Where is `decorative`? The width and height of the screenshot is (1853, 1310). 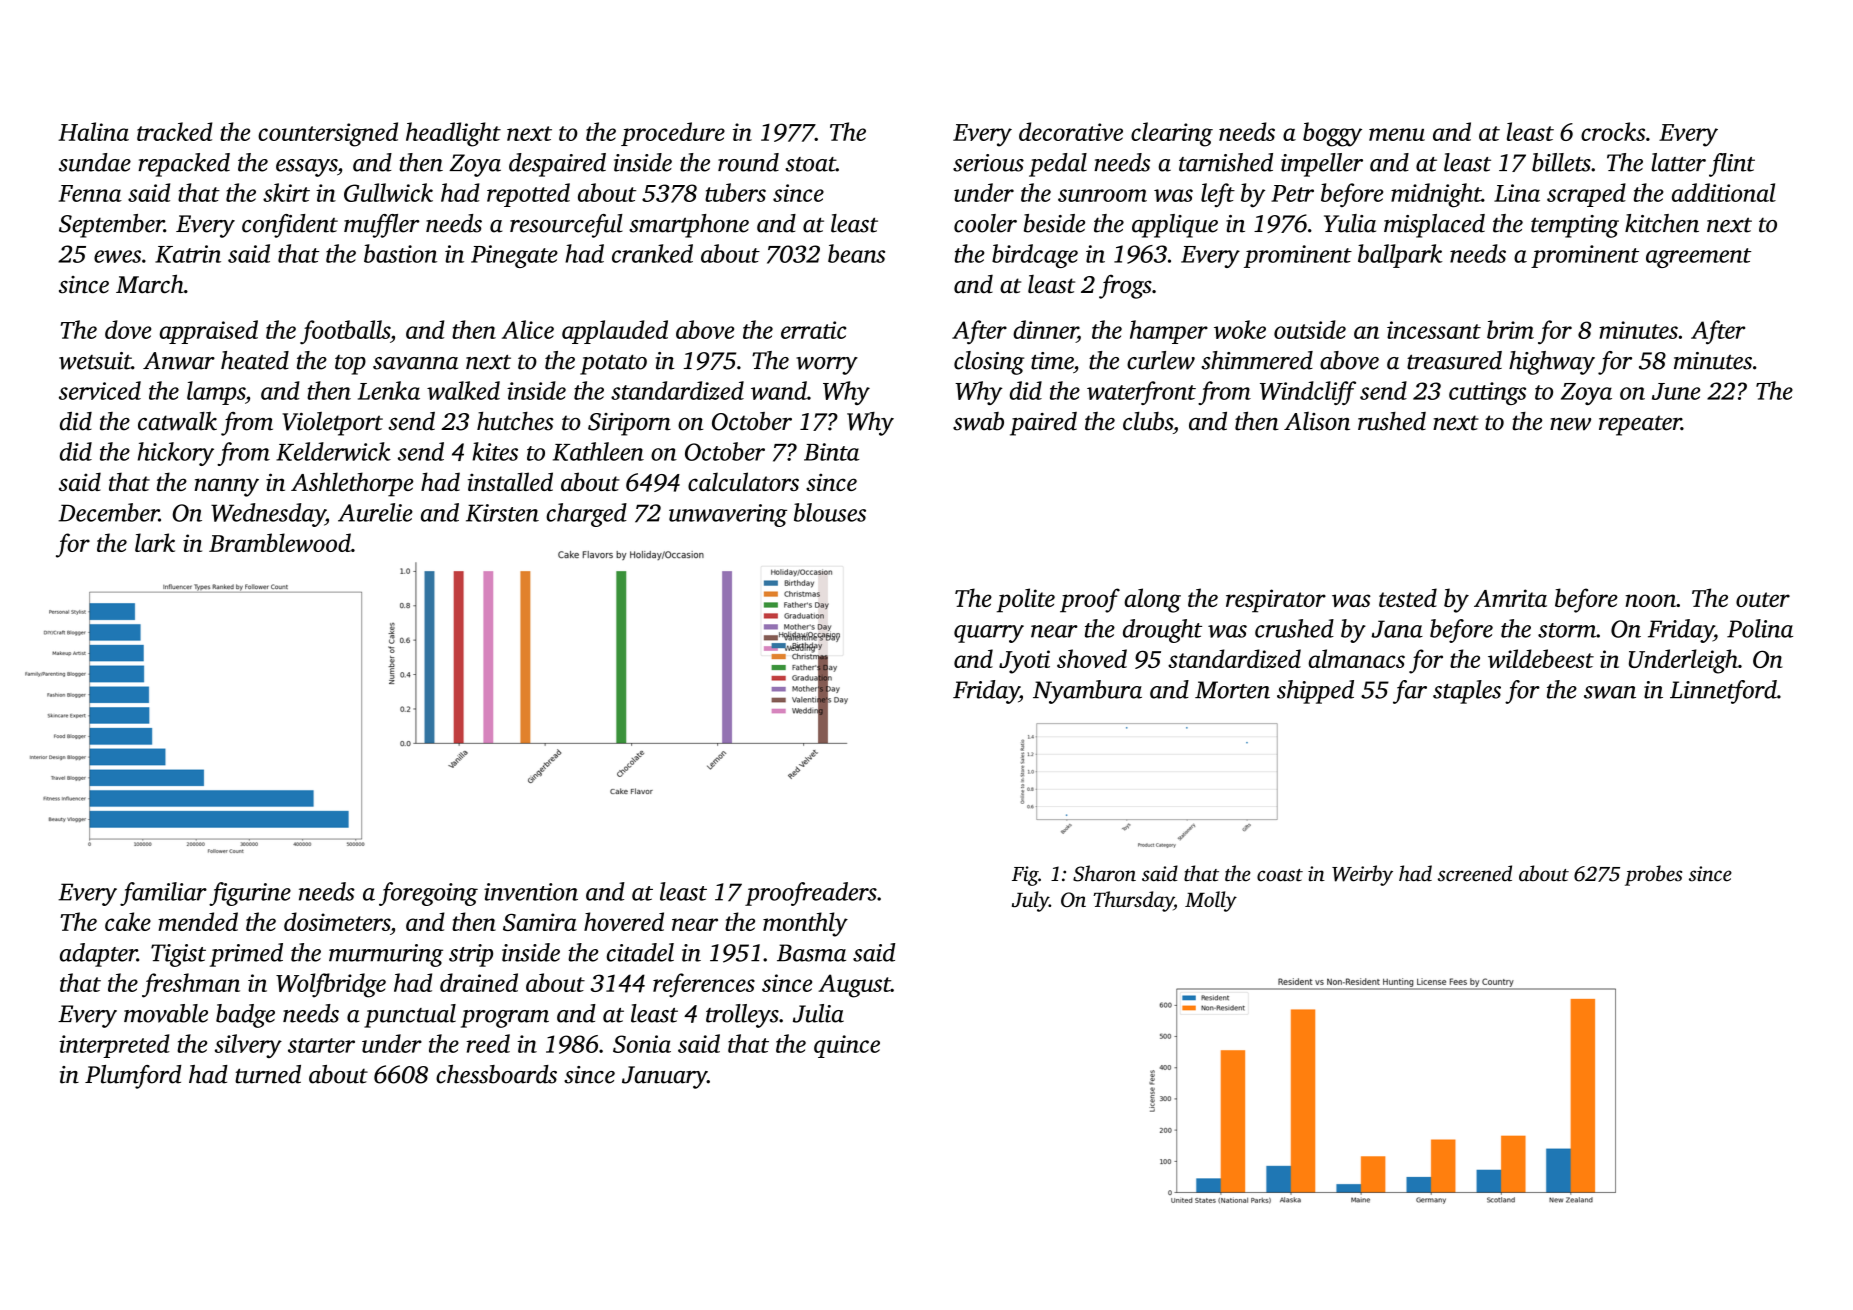
decorative is located at coordinates (1071, 131).
